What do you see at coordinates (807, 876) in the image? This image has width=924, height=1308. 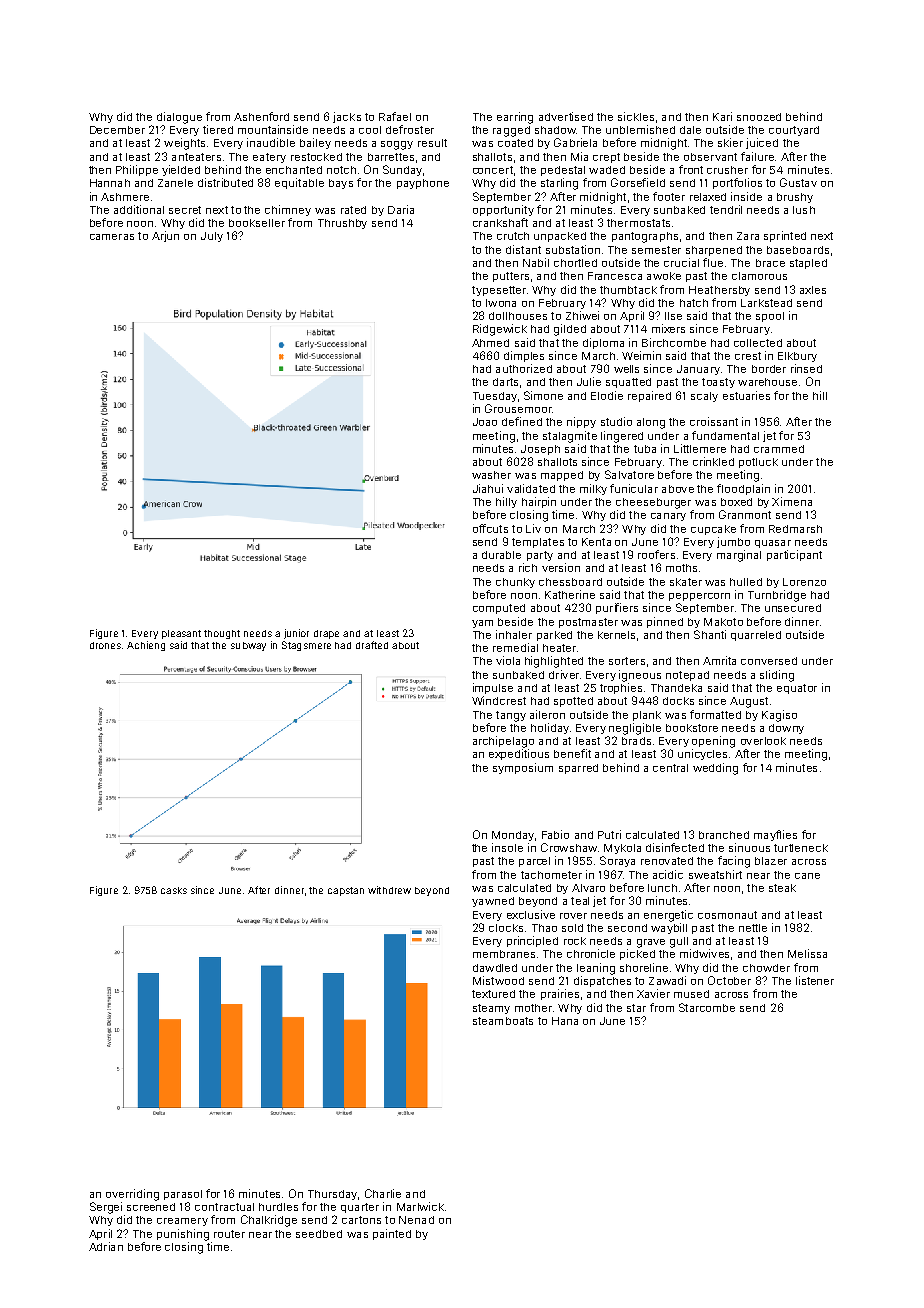 I see `cane` at bounding box center [807, 876].
